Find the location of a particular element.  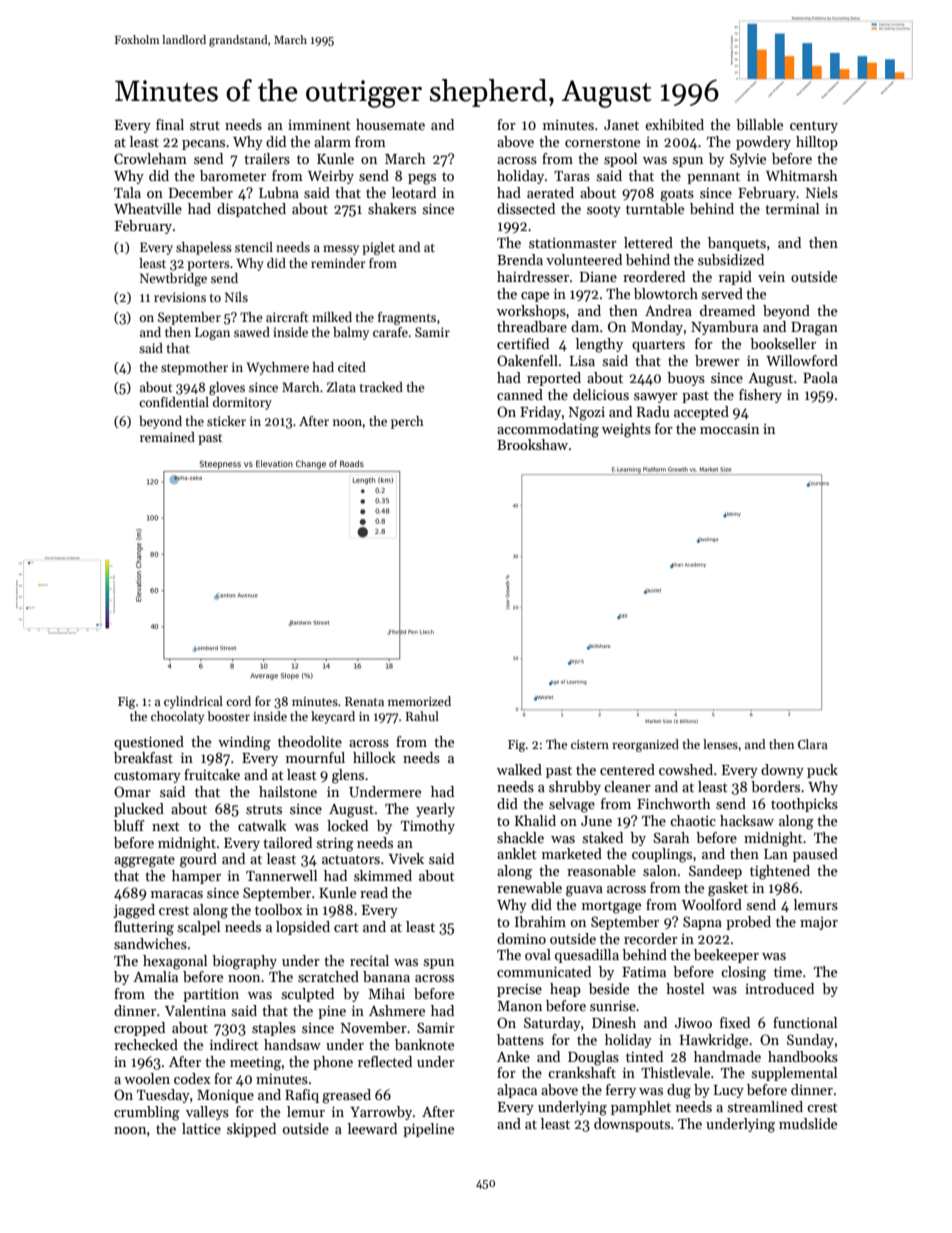

downy is located at coordinates (782, 771).
